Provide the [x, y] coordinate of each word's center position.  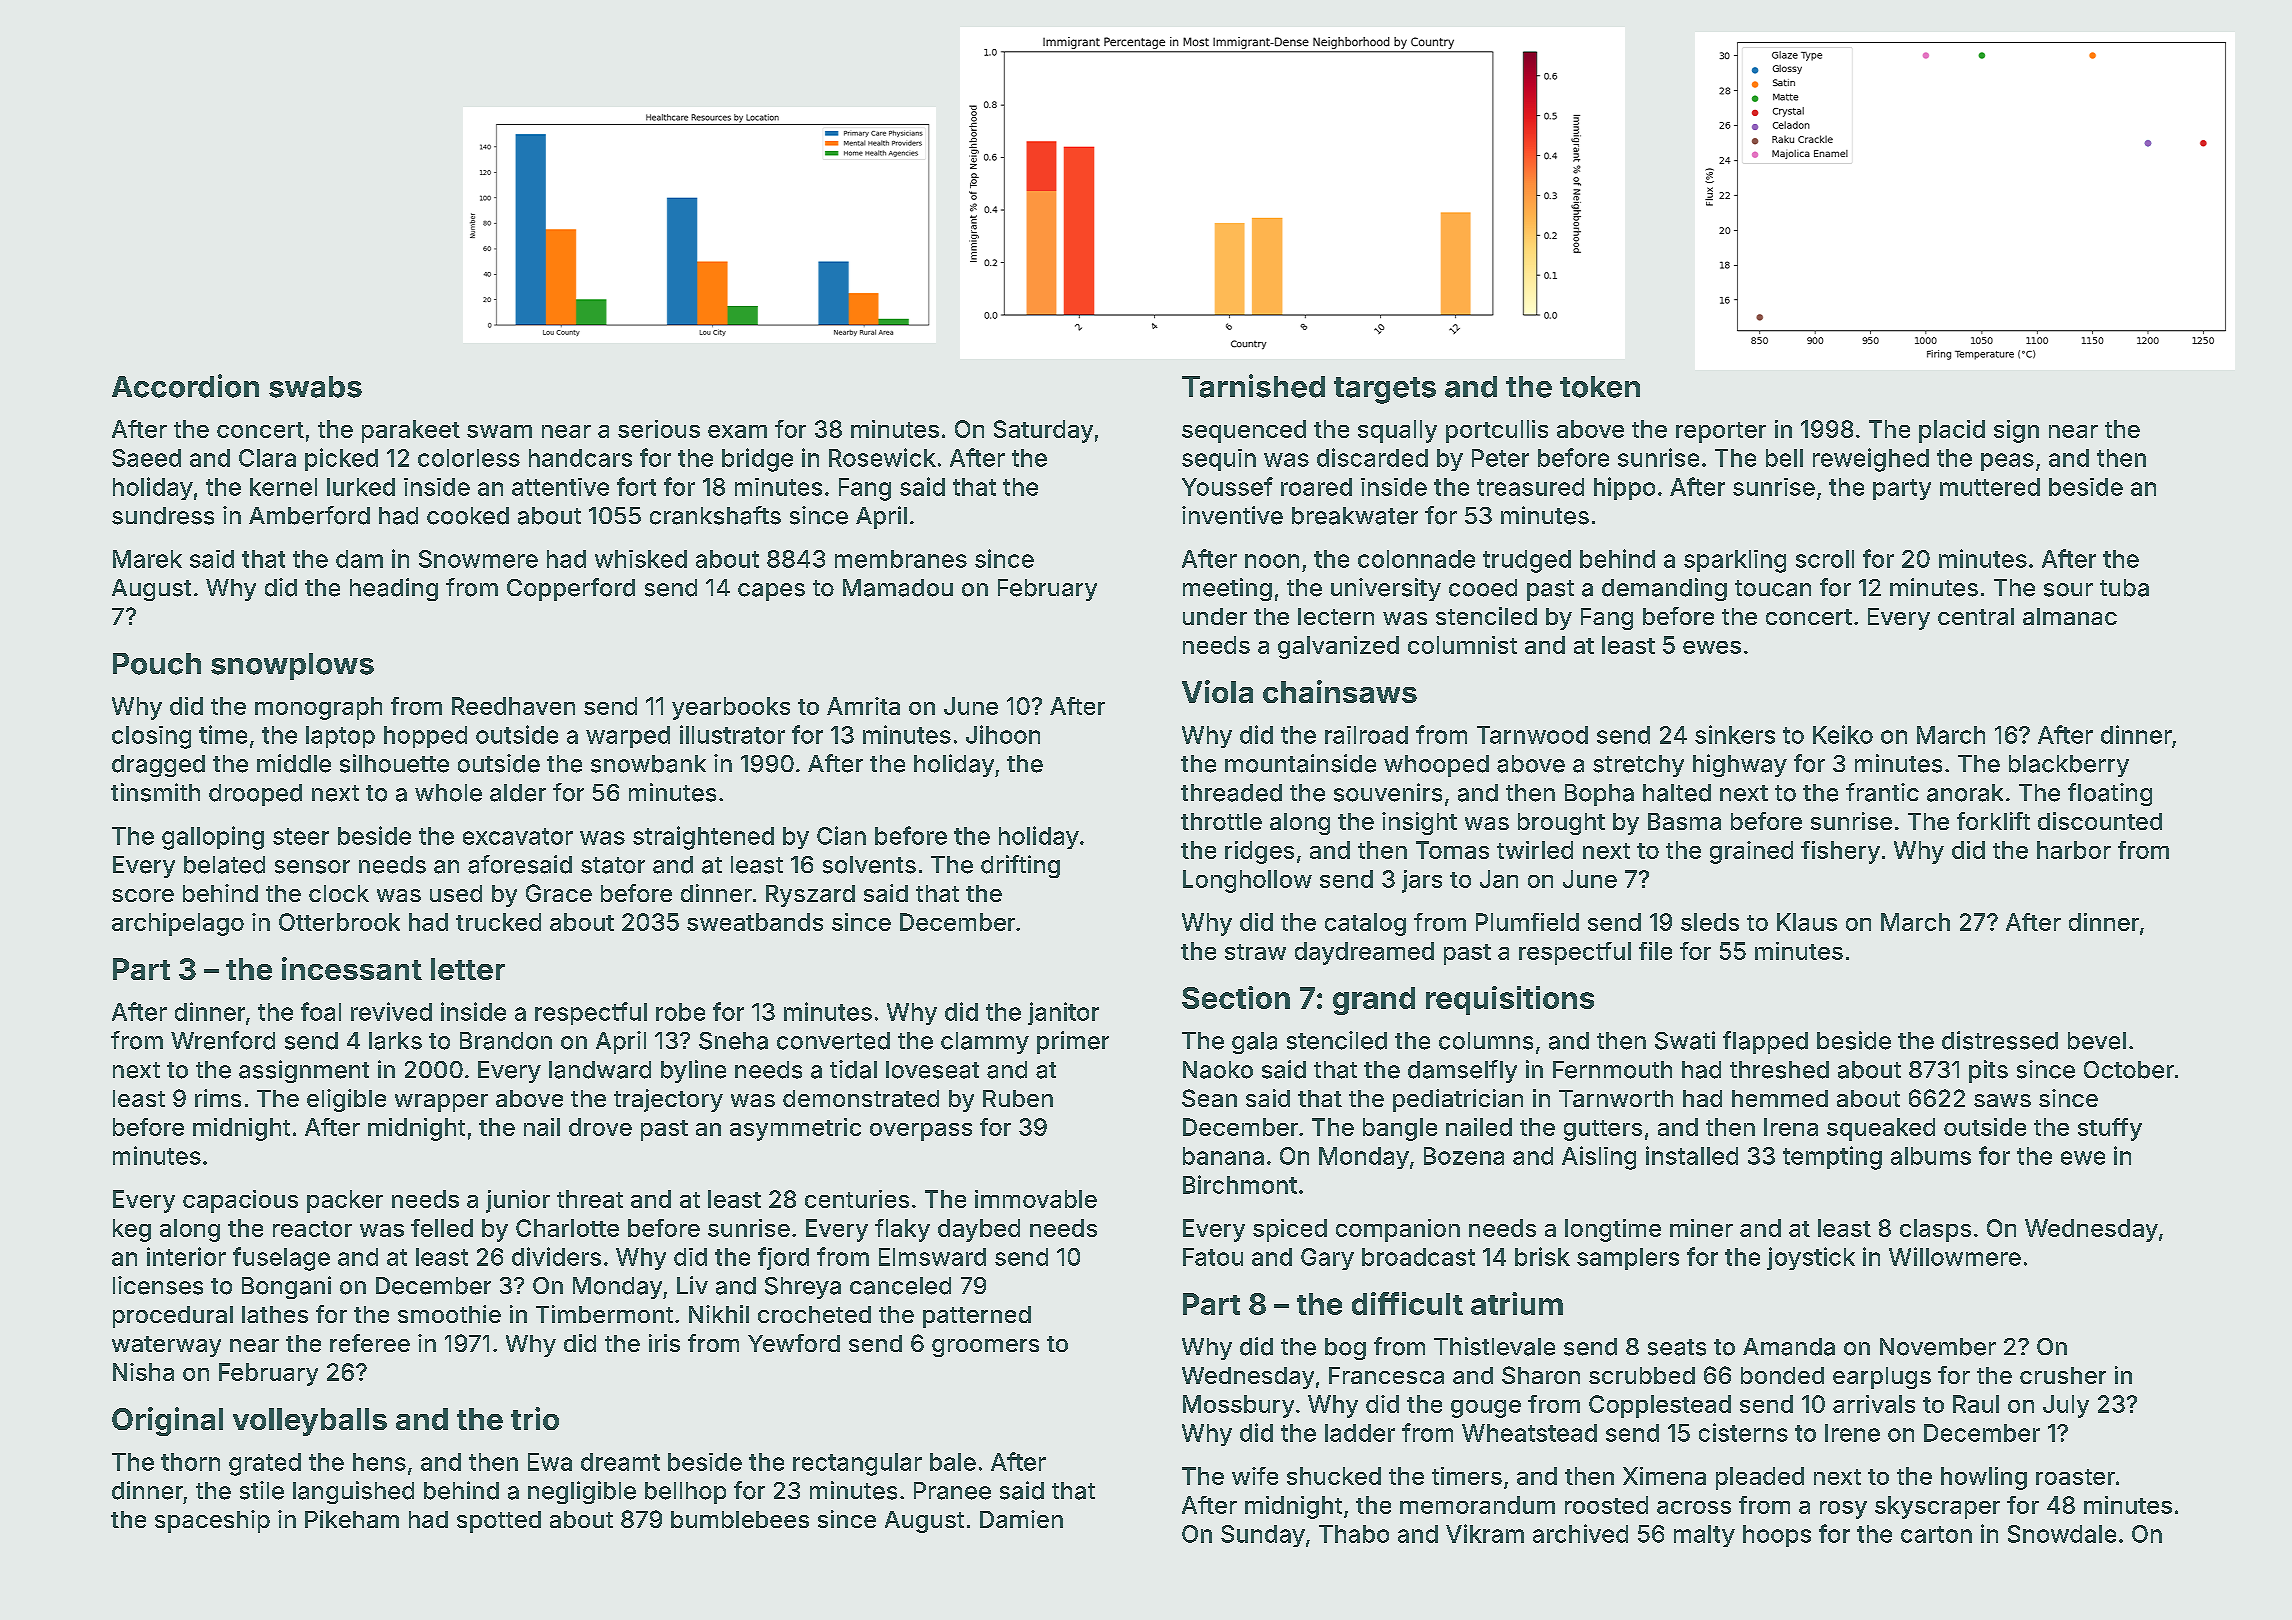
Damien [1021, 1519]
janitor [1063, 1013]
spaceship [212, 1521]
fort [636, 486]
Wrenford [223, 1040]
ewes [1712, 647]
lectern [1336, 616]
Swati [1685, 1040]
